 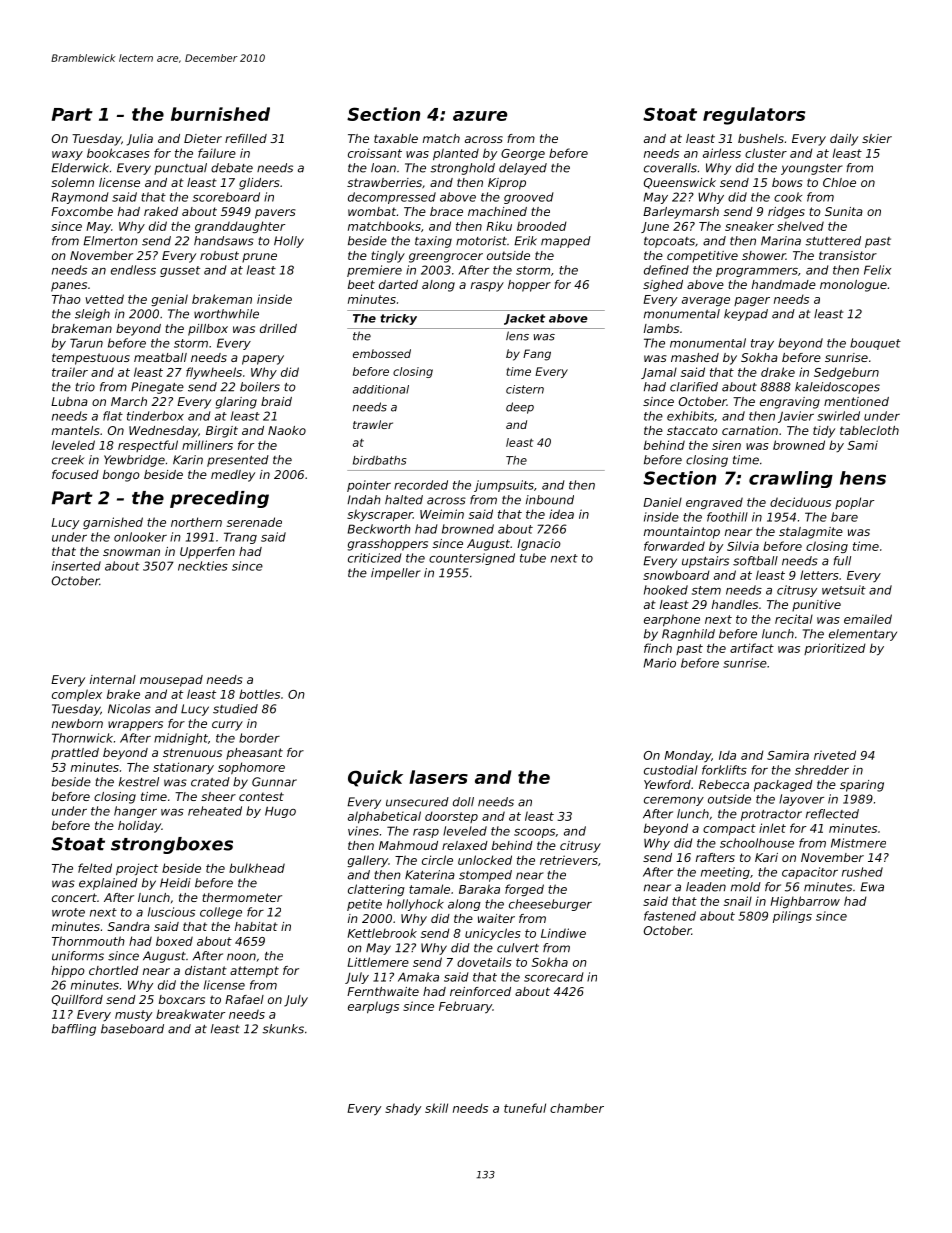 What do you see at coordinates (877, 138) in the screenshot?
I see `skier` at bounding box center [877, 138].
